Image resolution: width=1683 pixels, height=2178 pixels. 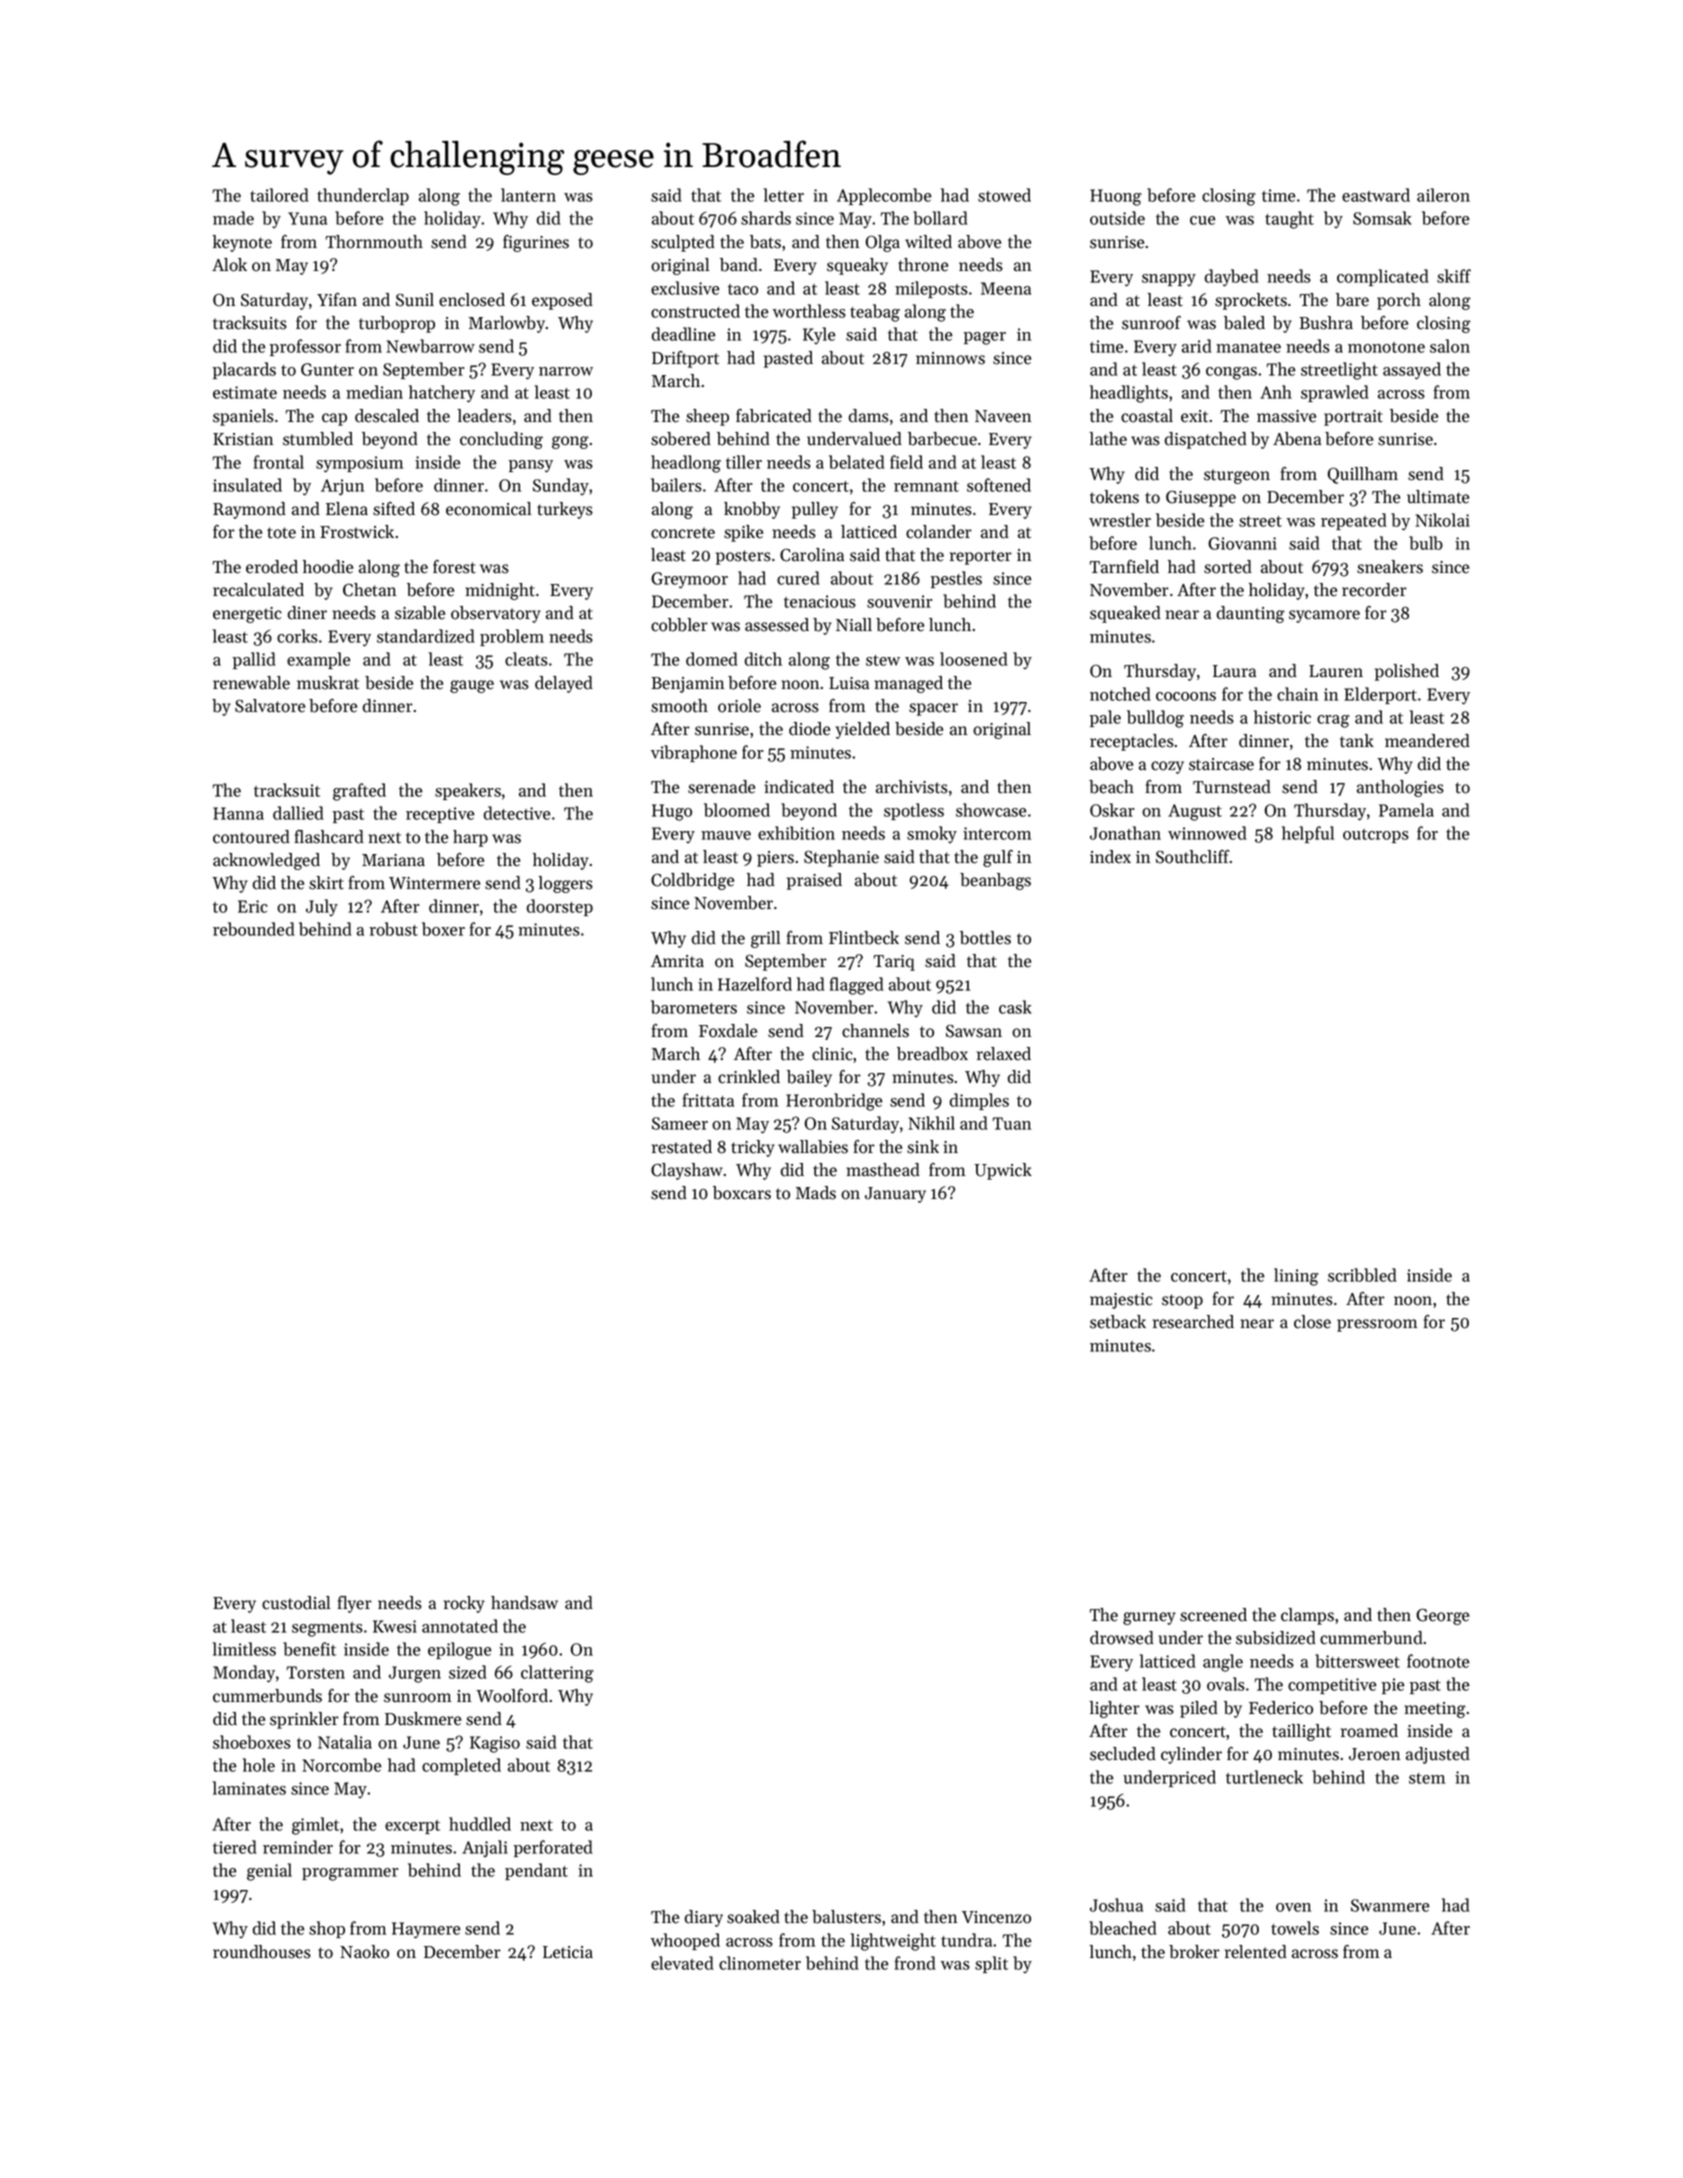 What do you see at coordinates (536, 1871) in the page?
I see `pendant` at bounding box center [536, 1871].
